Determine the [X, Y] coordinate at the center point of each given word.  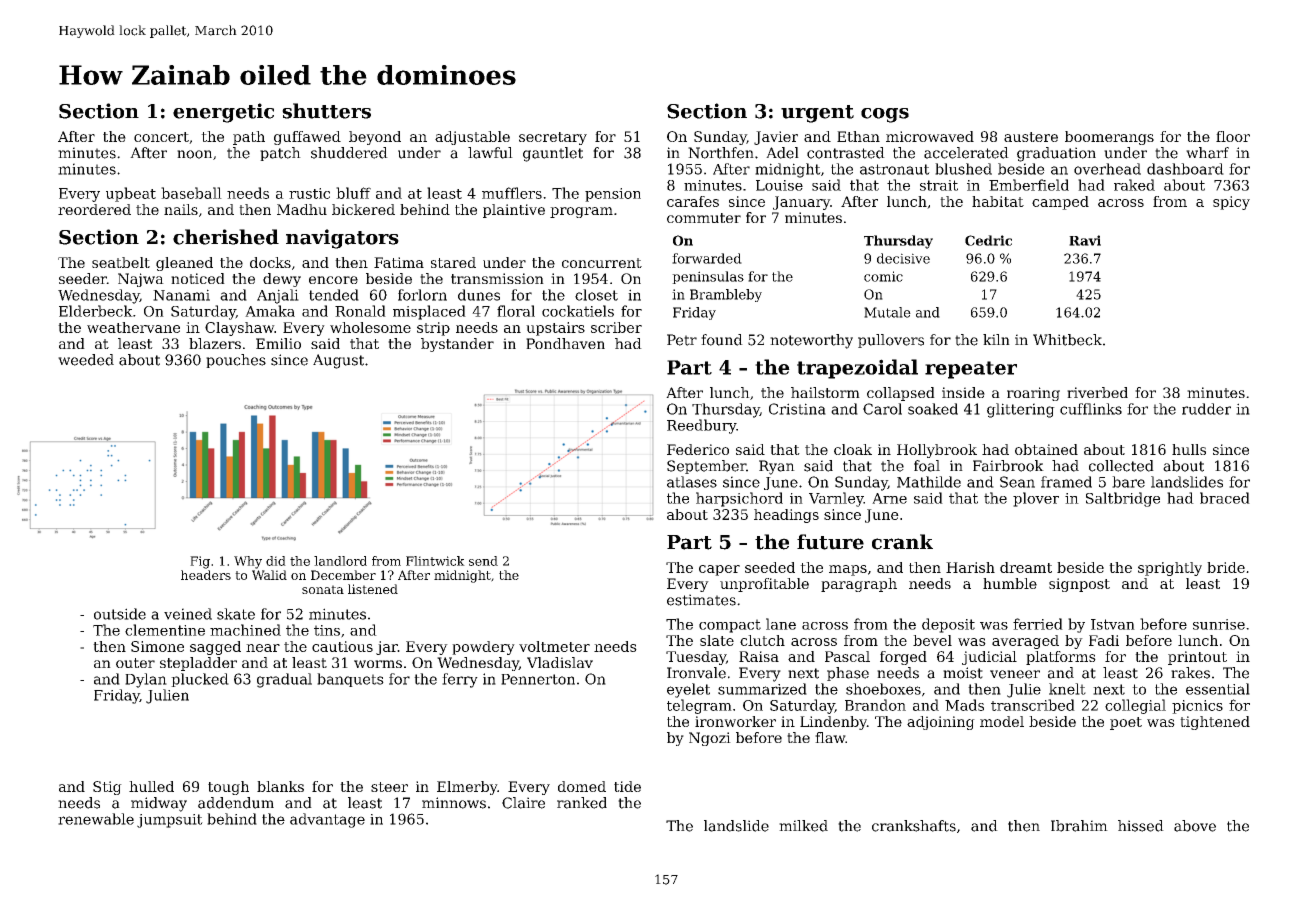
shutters [326, 111]
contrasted [846, 153]
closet [596, 295]
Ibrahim [1079, 826]
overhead [1107, 169]
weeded [86, 360]
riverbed [1097, 392]
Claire [523, 803]
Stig [107, 788]
